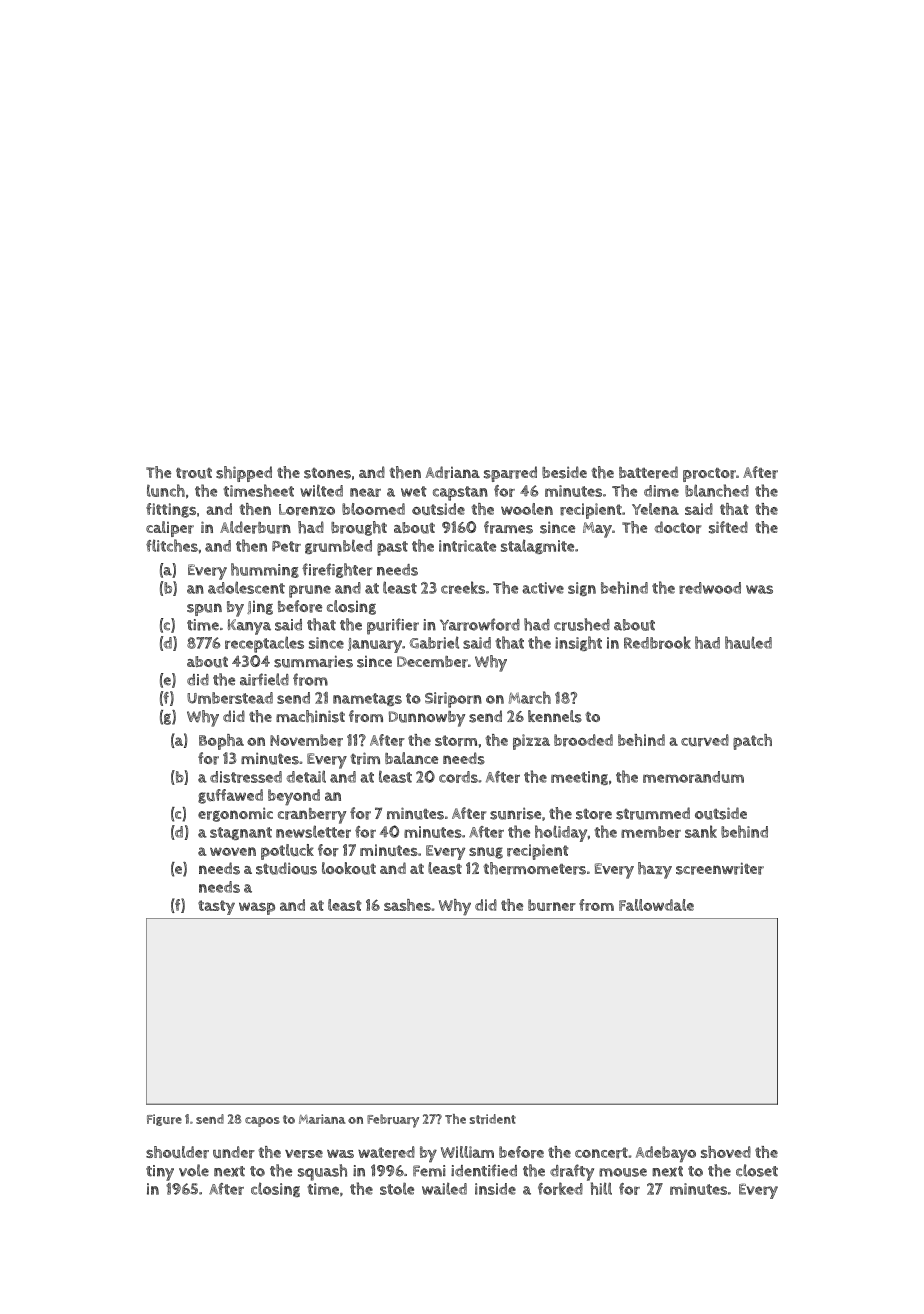 The width and height of the document is (924, 1314). Describe the element at coordinates (386, 1152) in the document. I see `watered` at that location.
